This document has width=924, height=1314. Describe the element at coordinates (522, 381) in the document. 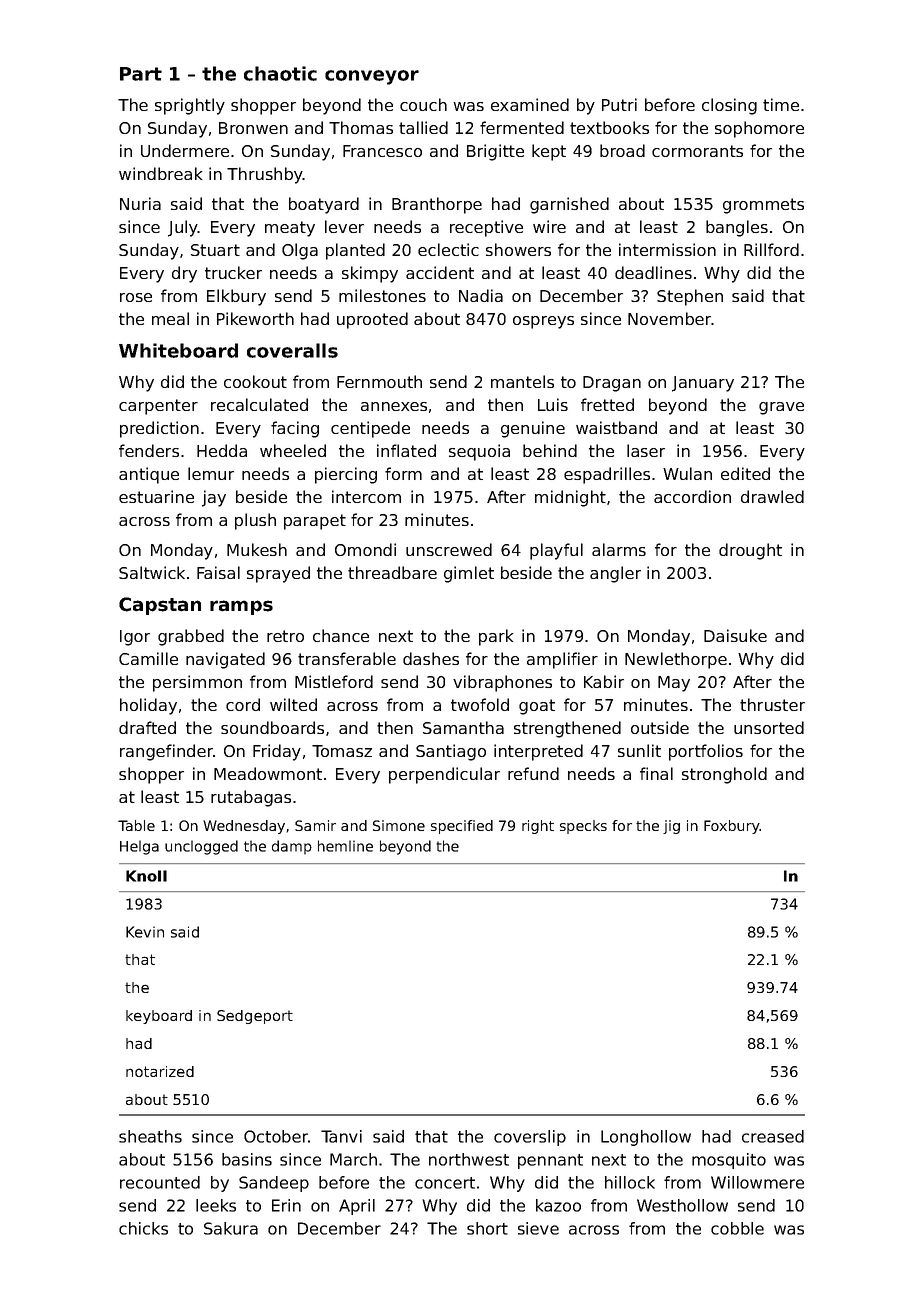

I see `mantels` at that location.
